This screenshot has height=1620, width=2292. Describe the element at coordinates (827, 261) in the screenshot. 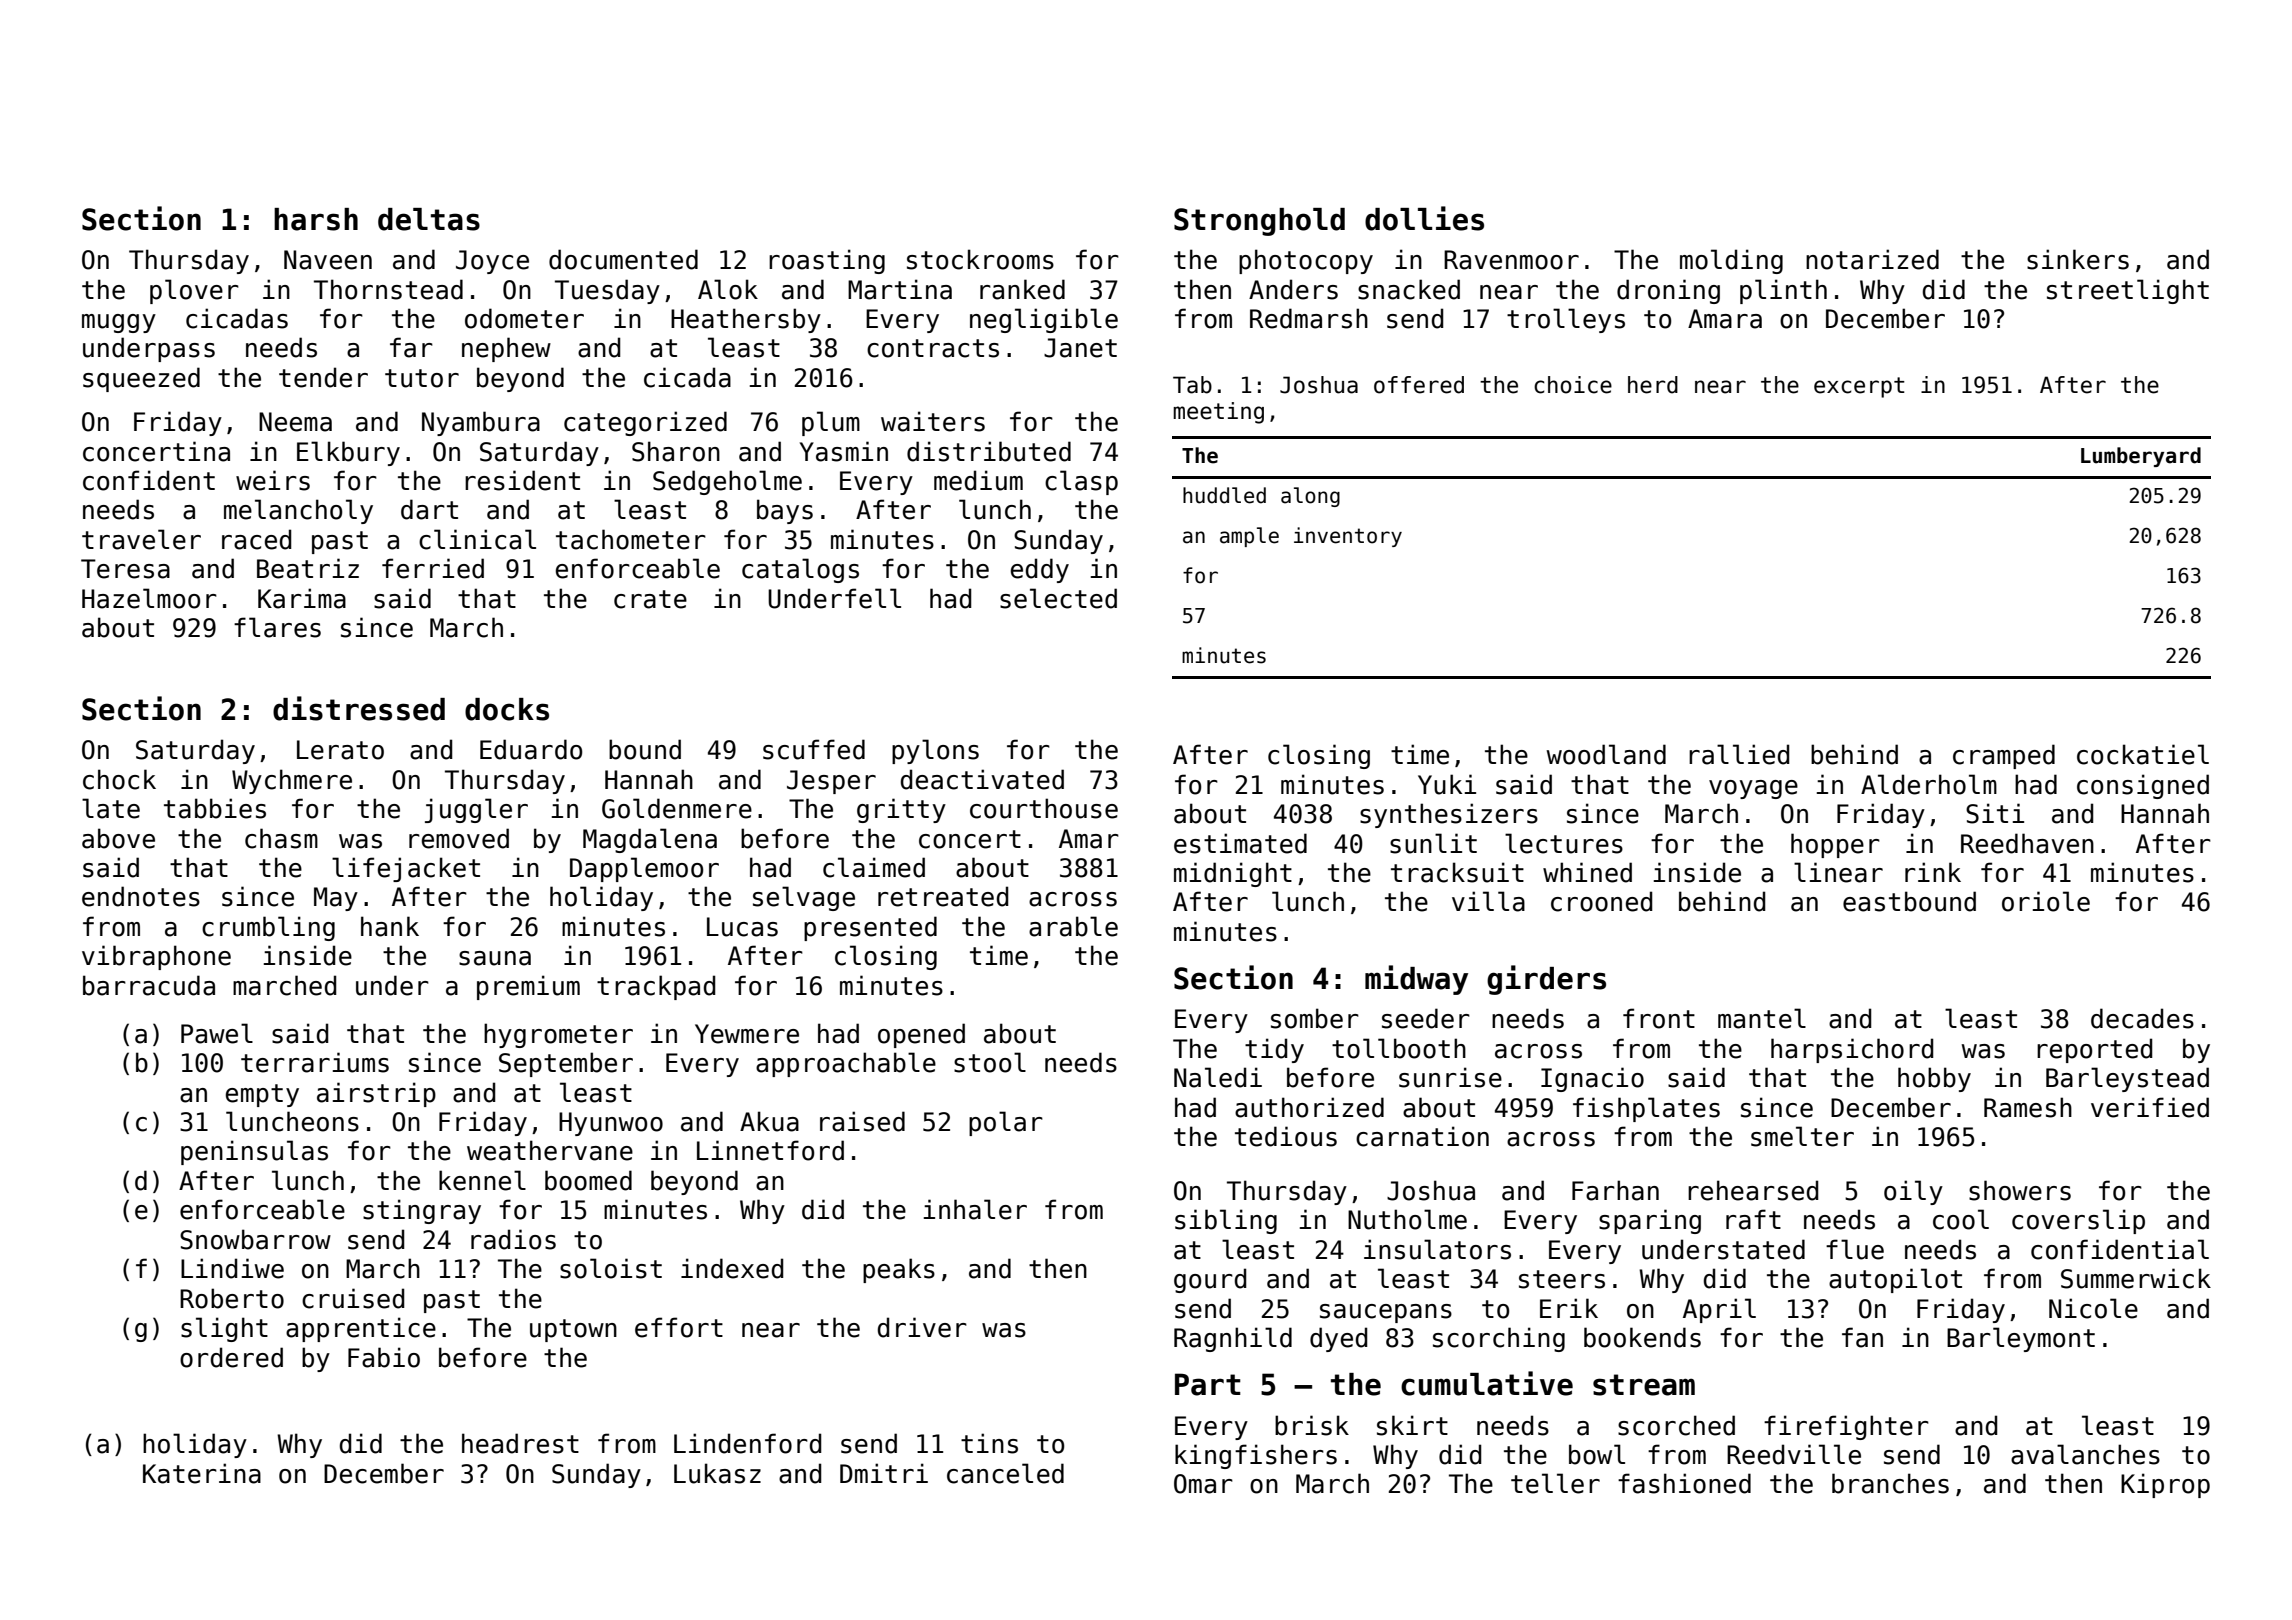

I see `roasting` at that location.
